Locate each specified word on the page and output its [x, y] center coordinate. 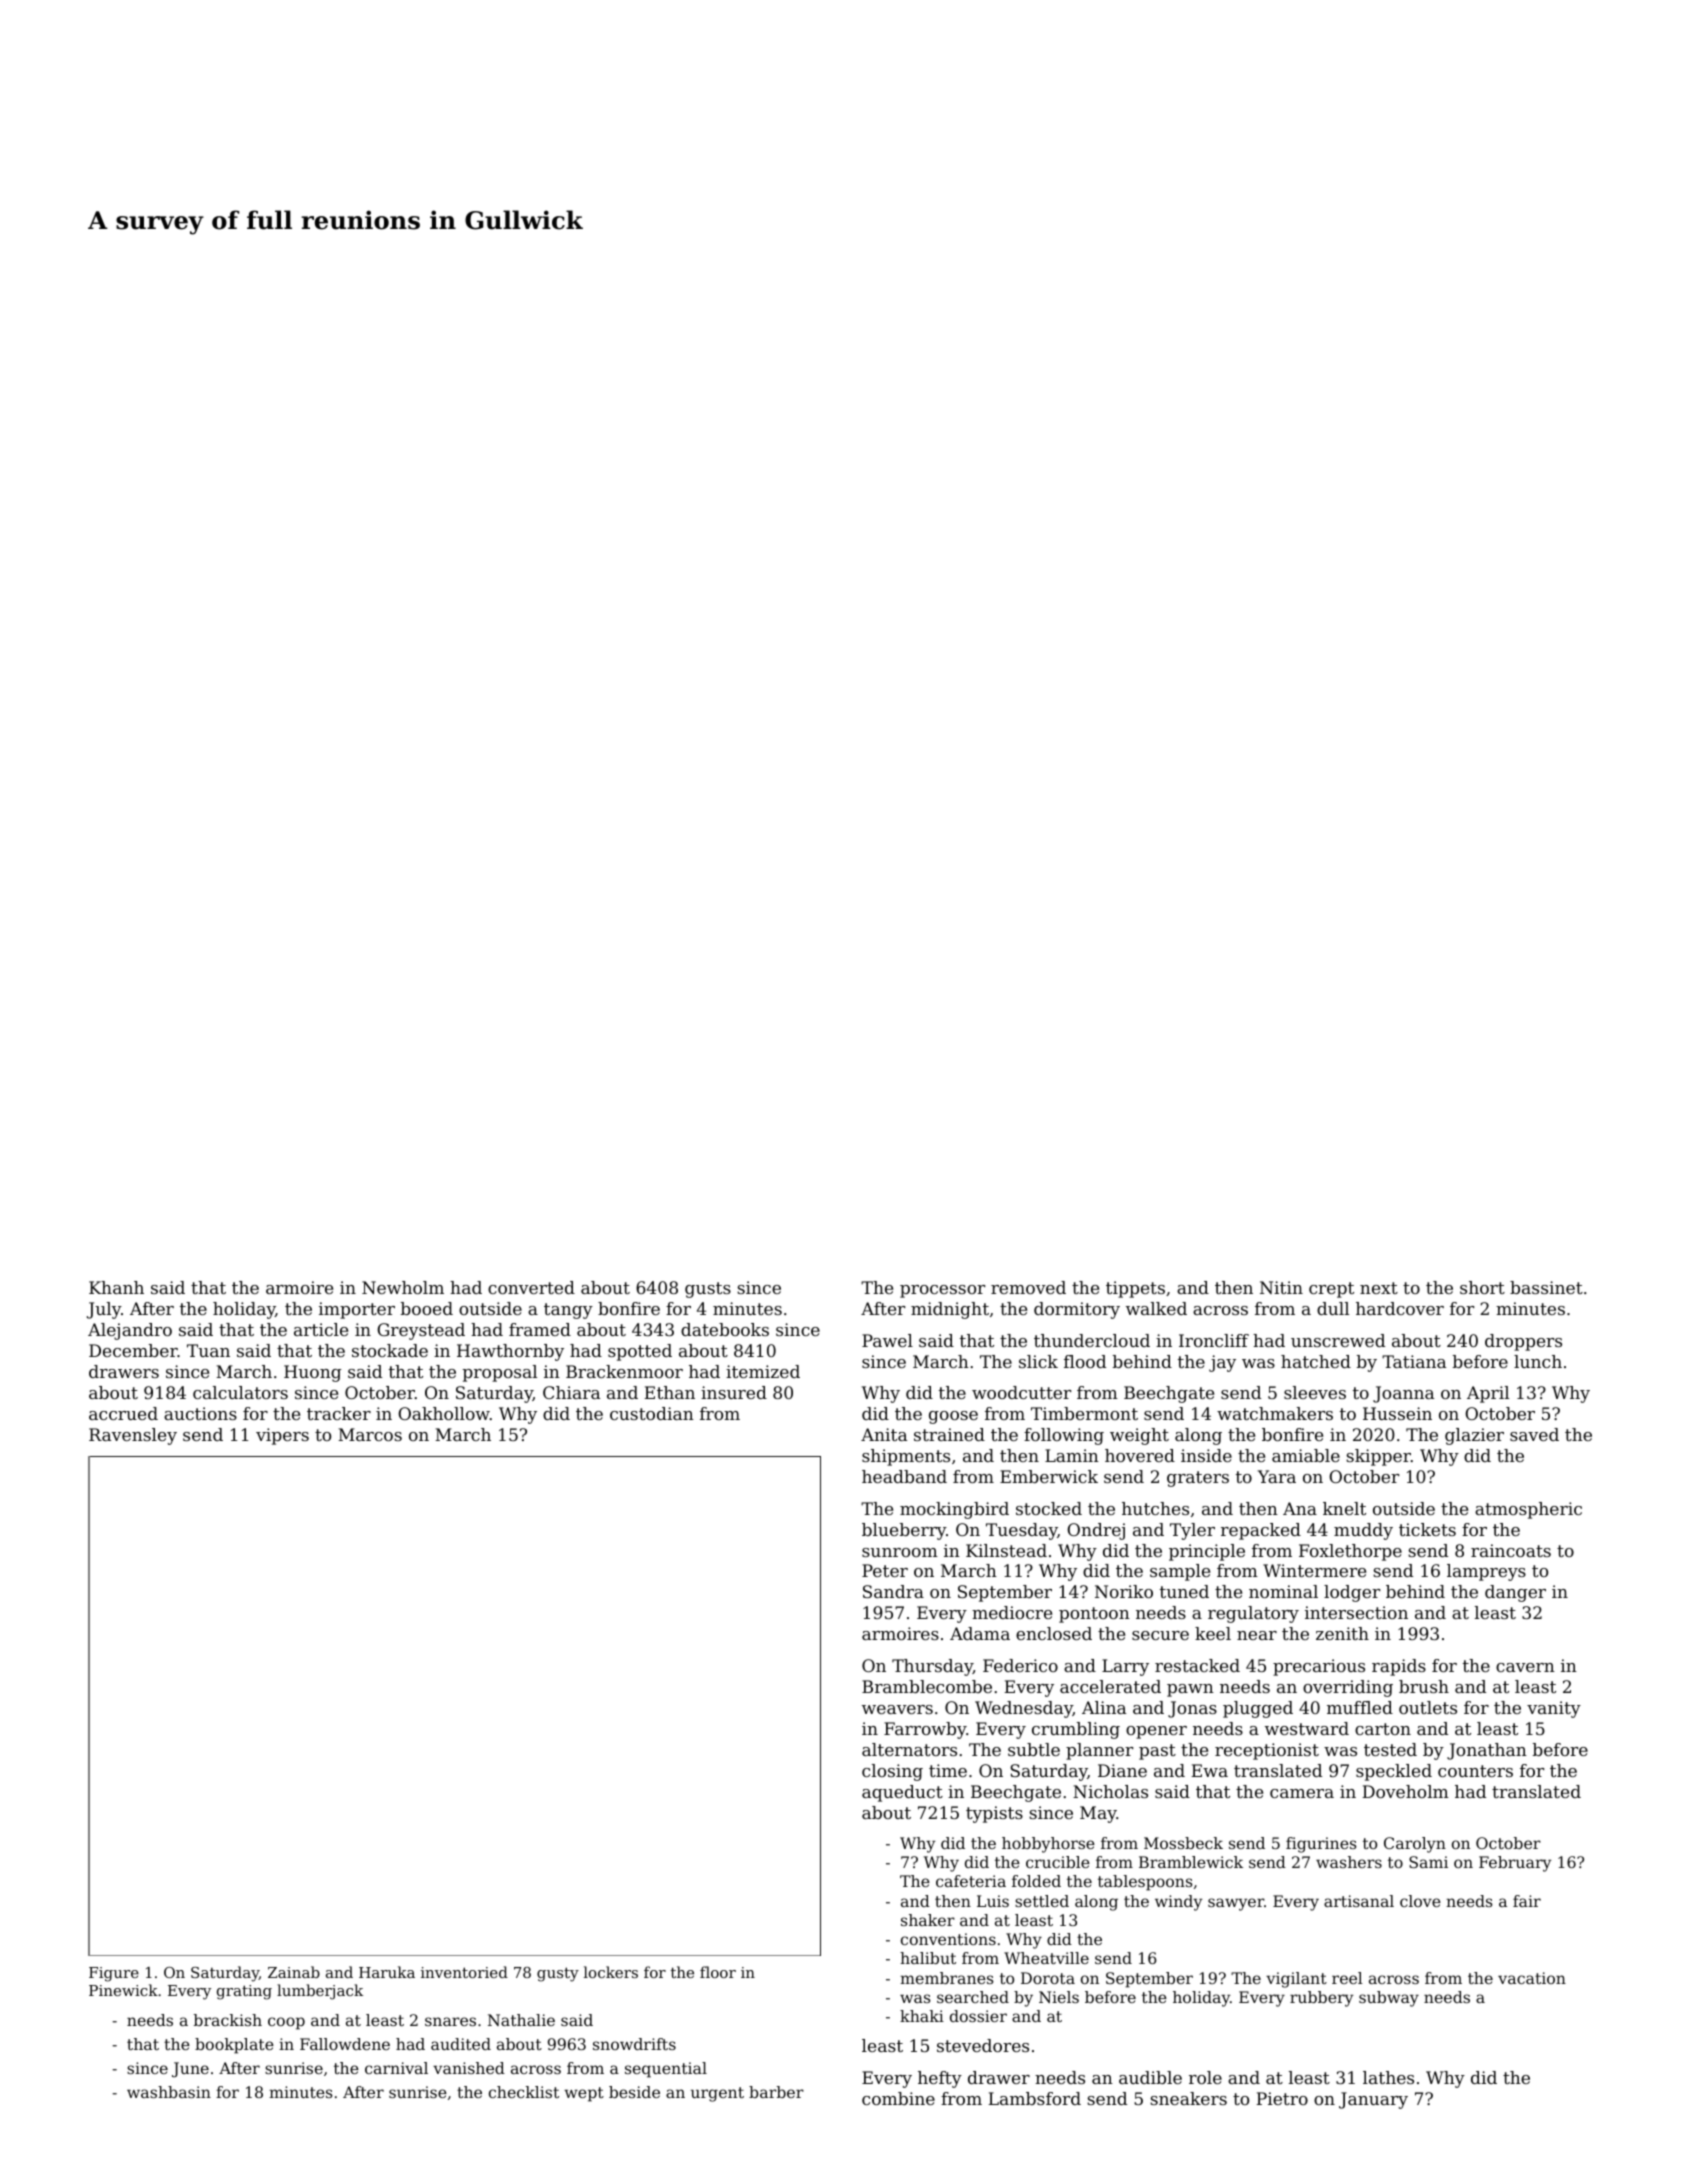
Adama [980, 1633]
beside [634, 2092]
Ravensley [133, 1436]
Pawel [887, 1340]
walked [1156, 1308]
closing [892, 1772]
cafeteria [971, 1881]
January [1373, 2100]
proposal [500, 1373]
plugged [1258, 1709]
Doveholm [1405, 1791]
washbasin [169, 2092]
